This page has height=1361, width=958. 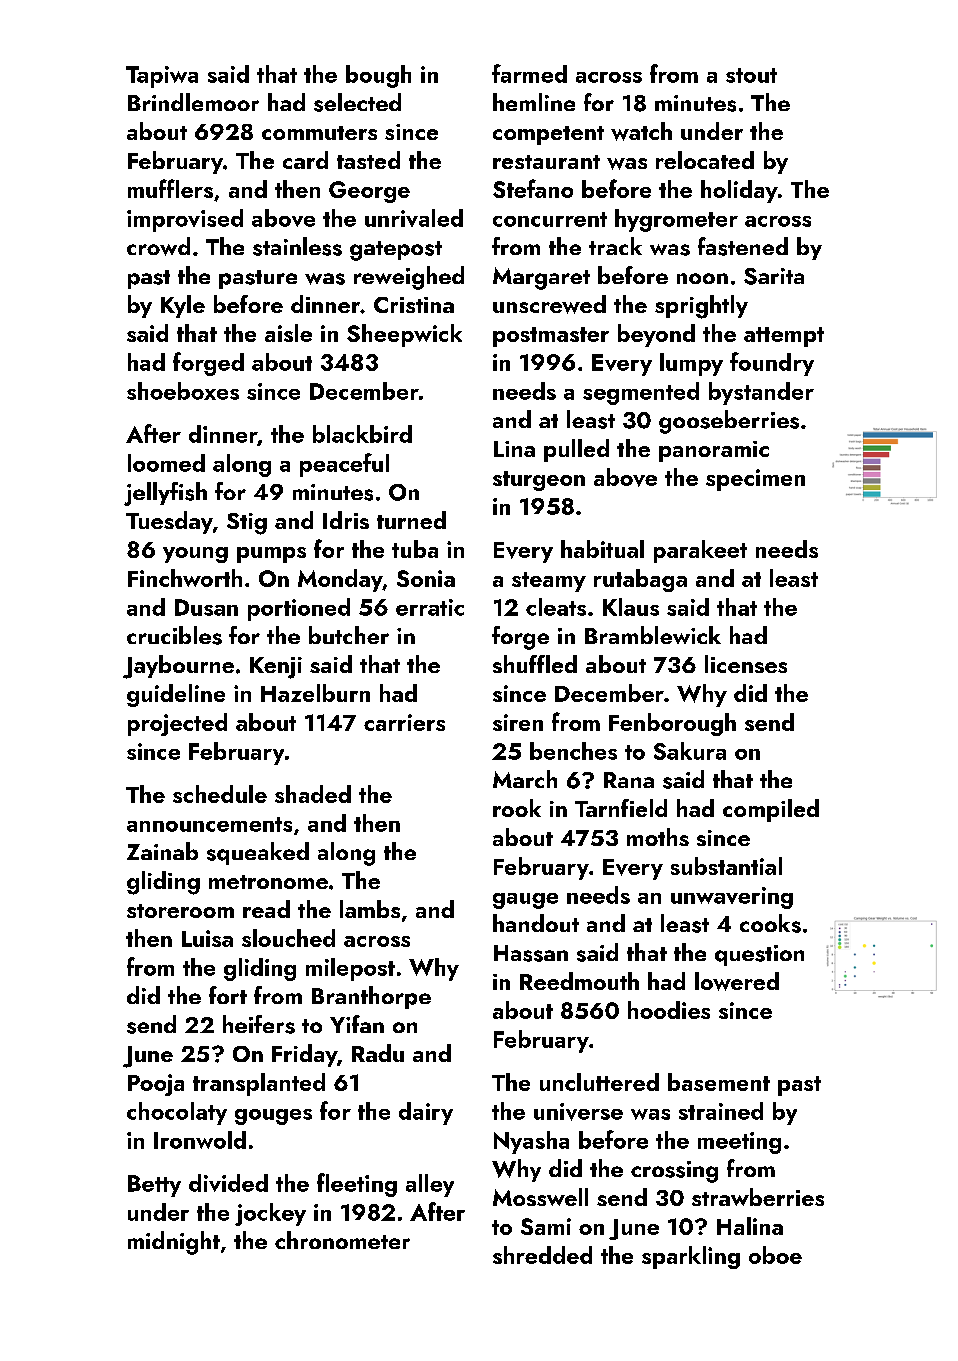 What do you see at coordinates (270, 1214) in the page?
I see `jockey` at bounding box center [270, 1214].
